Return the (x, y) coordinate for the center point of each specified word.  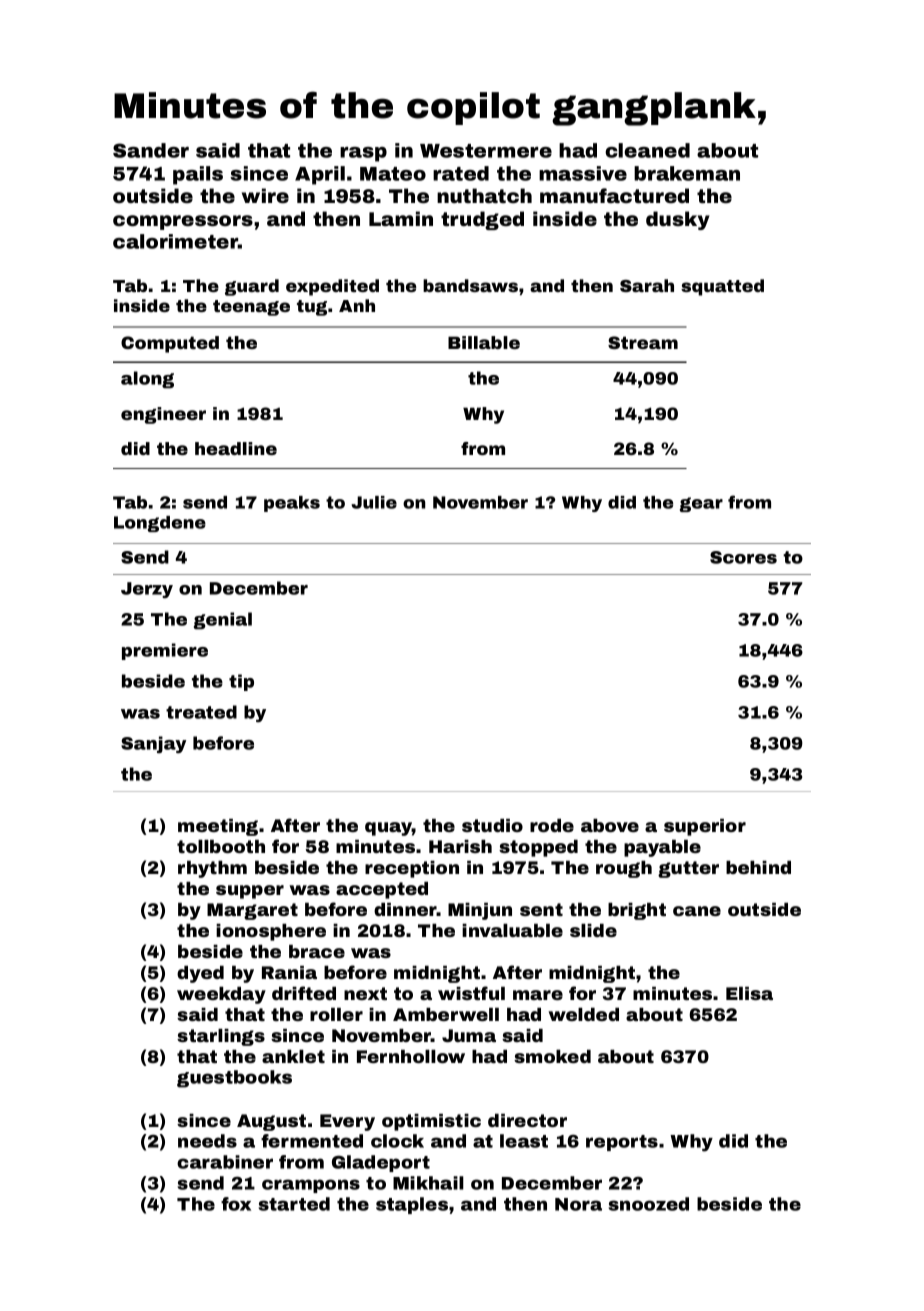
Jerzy (147, 590)
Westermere (486, 151)
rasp (363, 154)
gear (701, 504)
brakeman (687, 173)
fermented (312, 1141)
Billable (484, 342)
